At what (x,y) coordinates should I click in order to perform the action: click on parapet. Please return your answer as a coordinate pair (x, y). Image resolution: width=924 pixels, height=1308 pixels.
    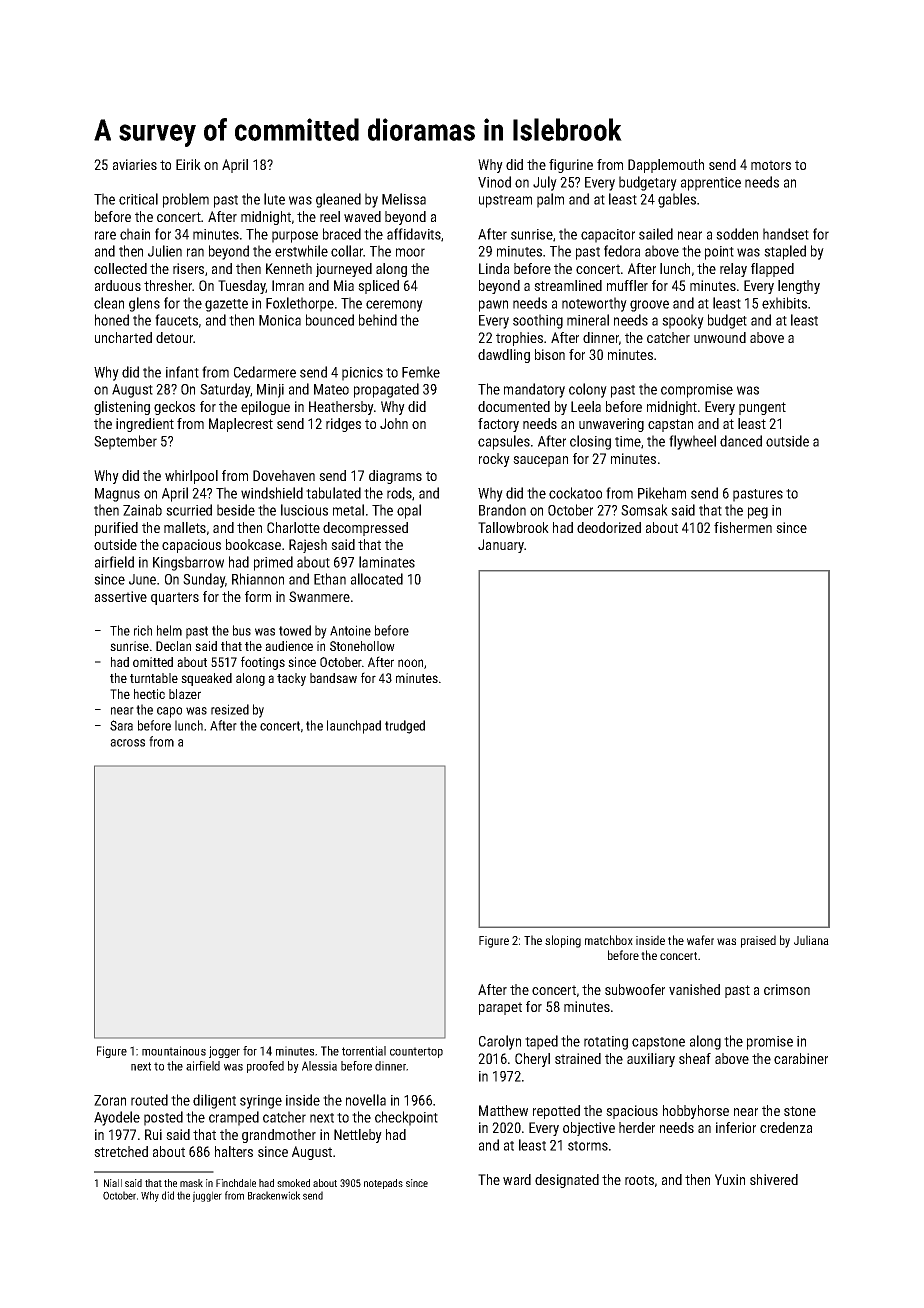
    Looking at the image, I should click on (500, 1008).
